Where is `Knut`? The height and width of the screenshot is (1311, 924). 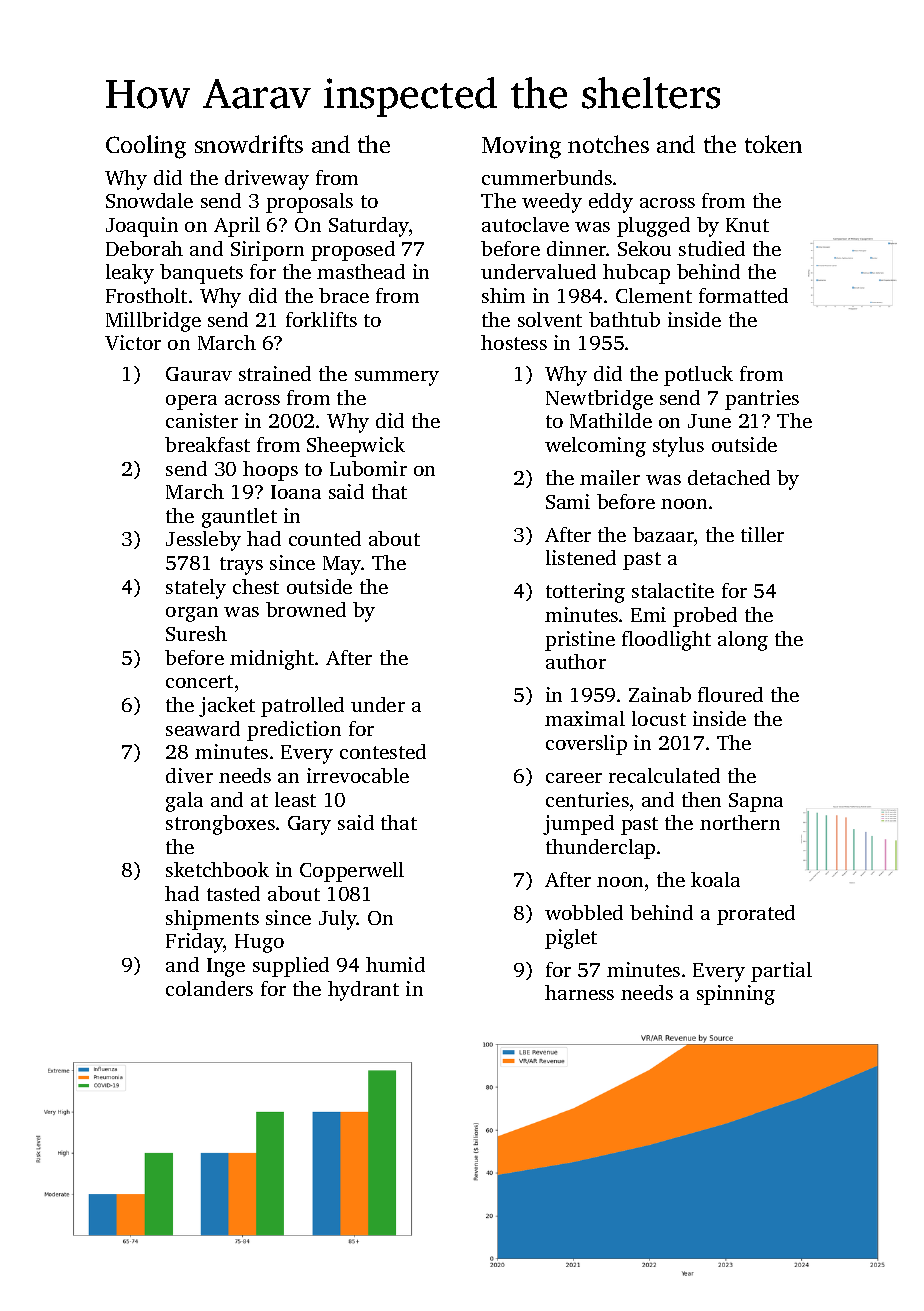 Knut is located at coordinates (747, 225).
